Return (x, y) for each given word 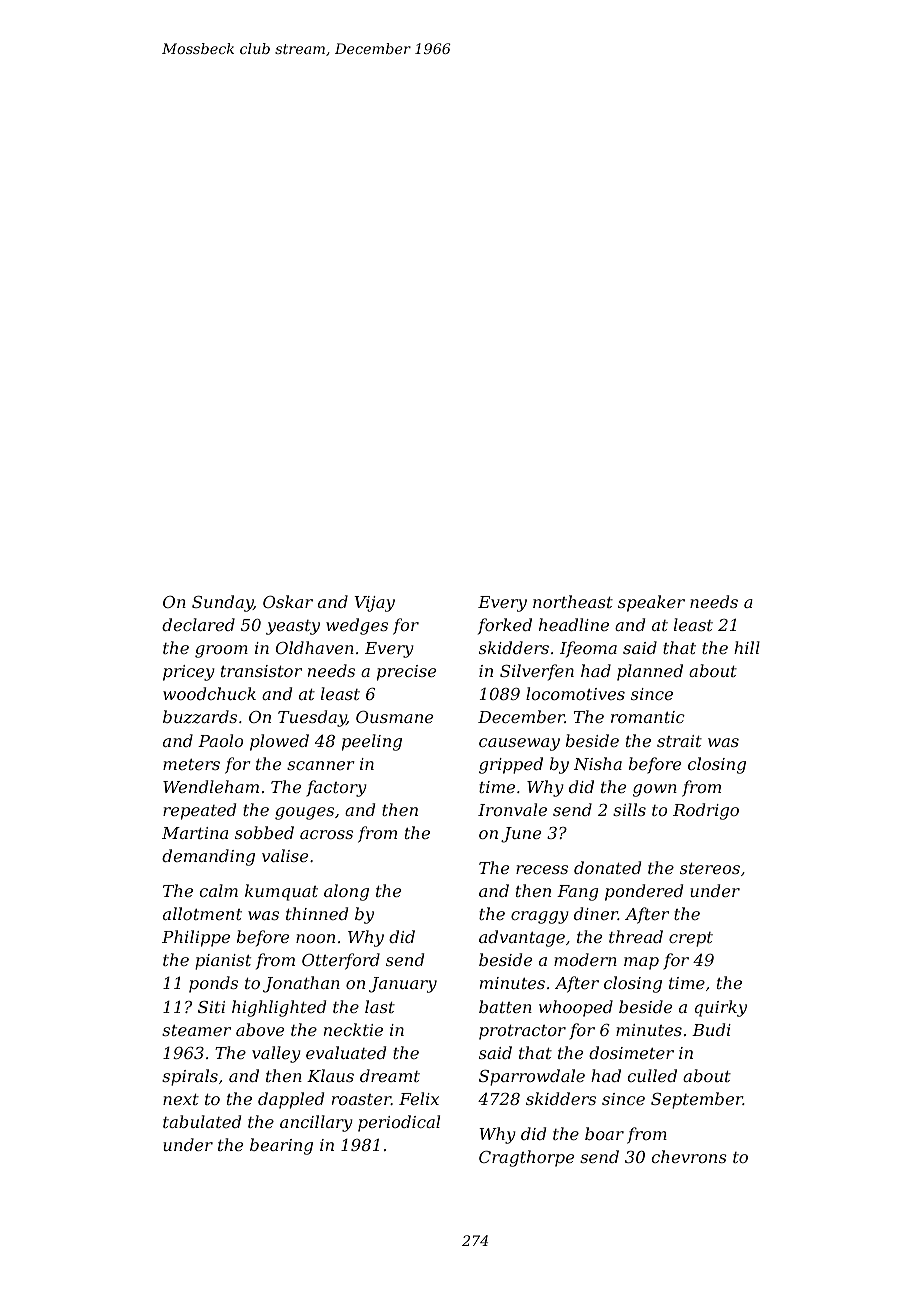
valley (276, 1054)
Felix (419, 1098)
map (641, 963)
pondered (644, 892)
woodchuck (209, 693)
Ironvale (512, 809)
